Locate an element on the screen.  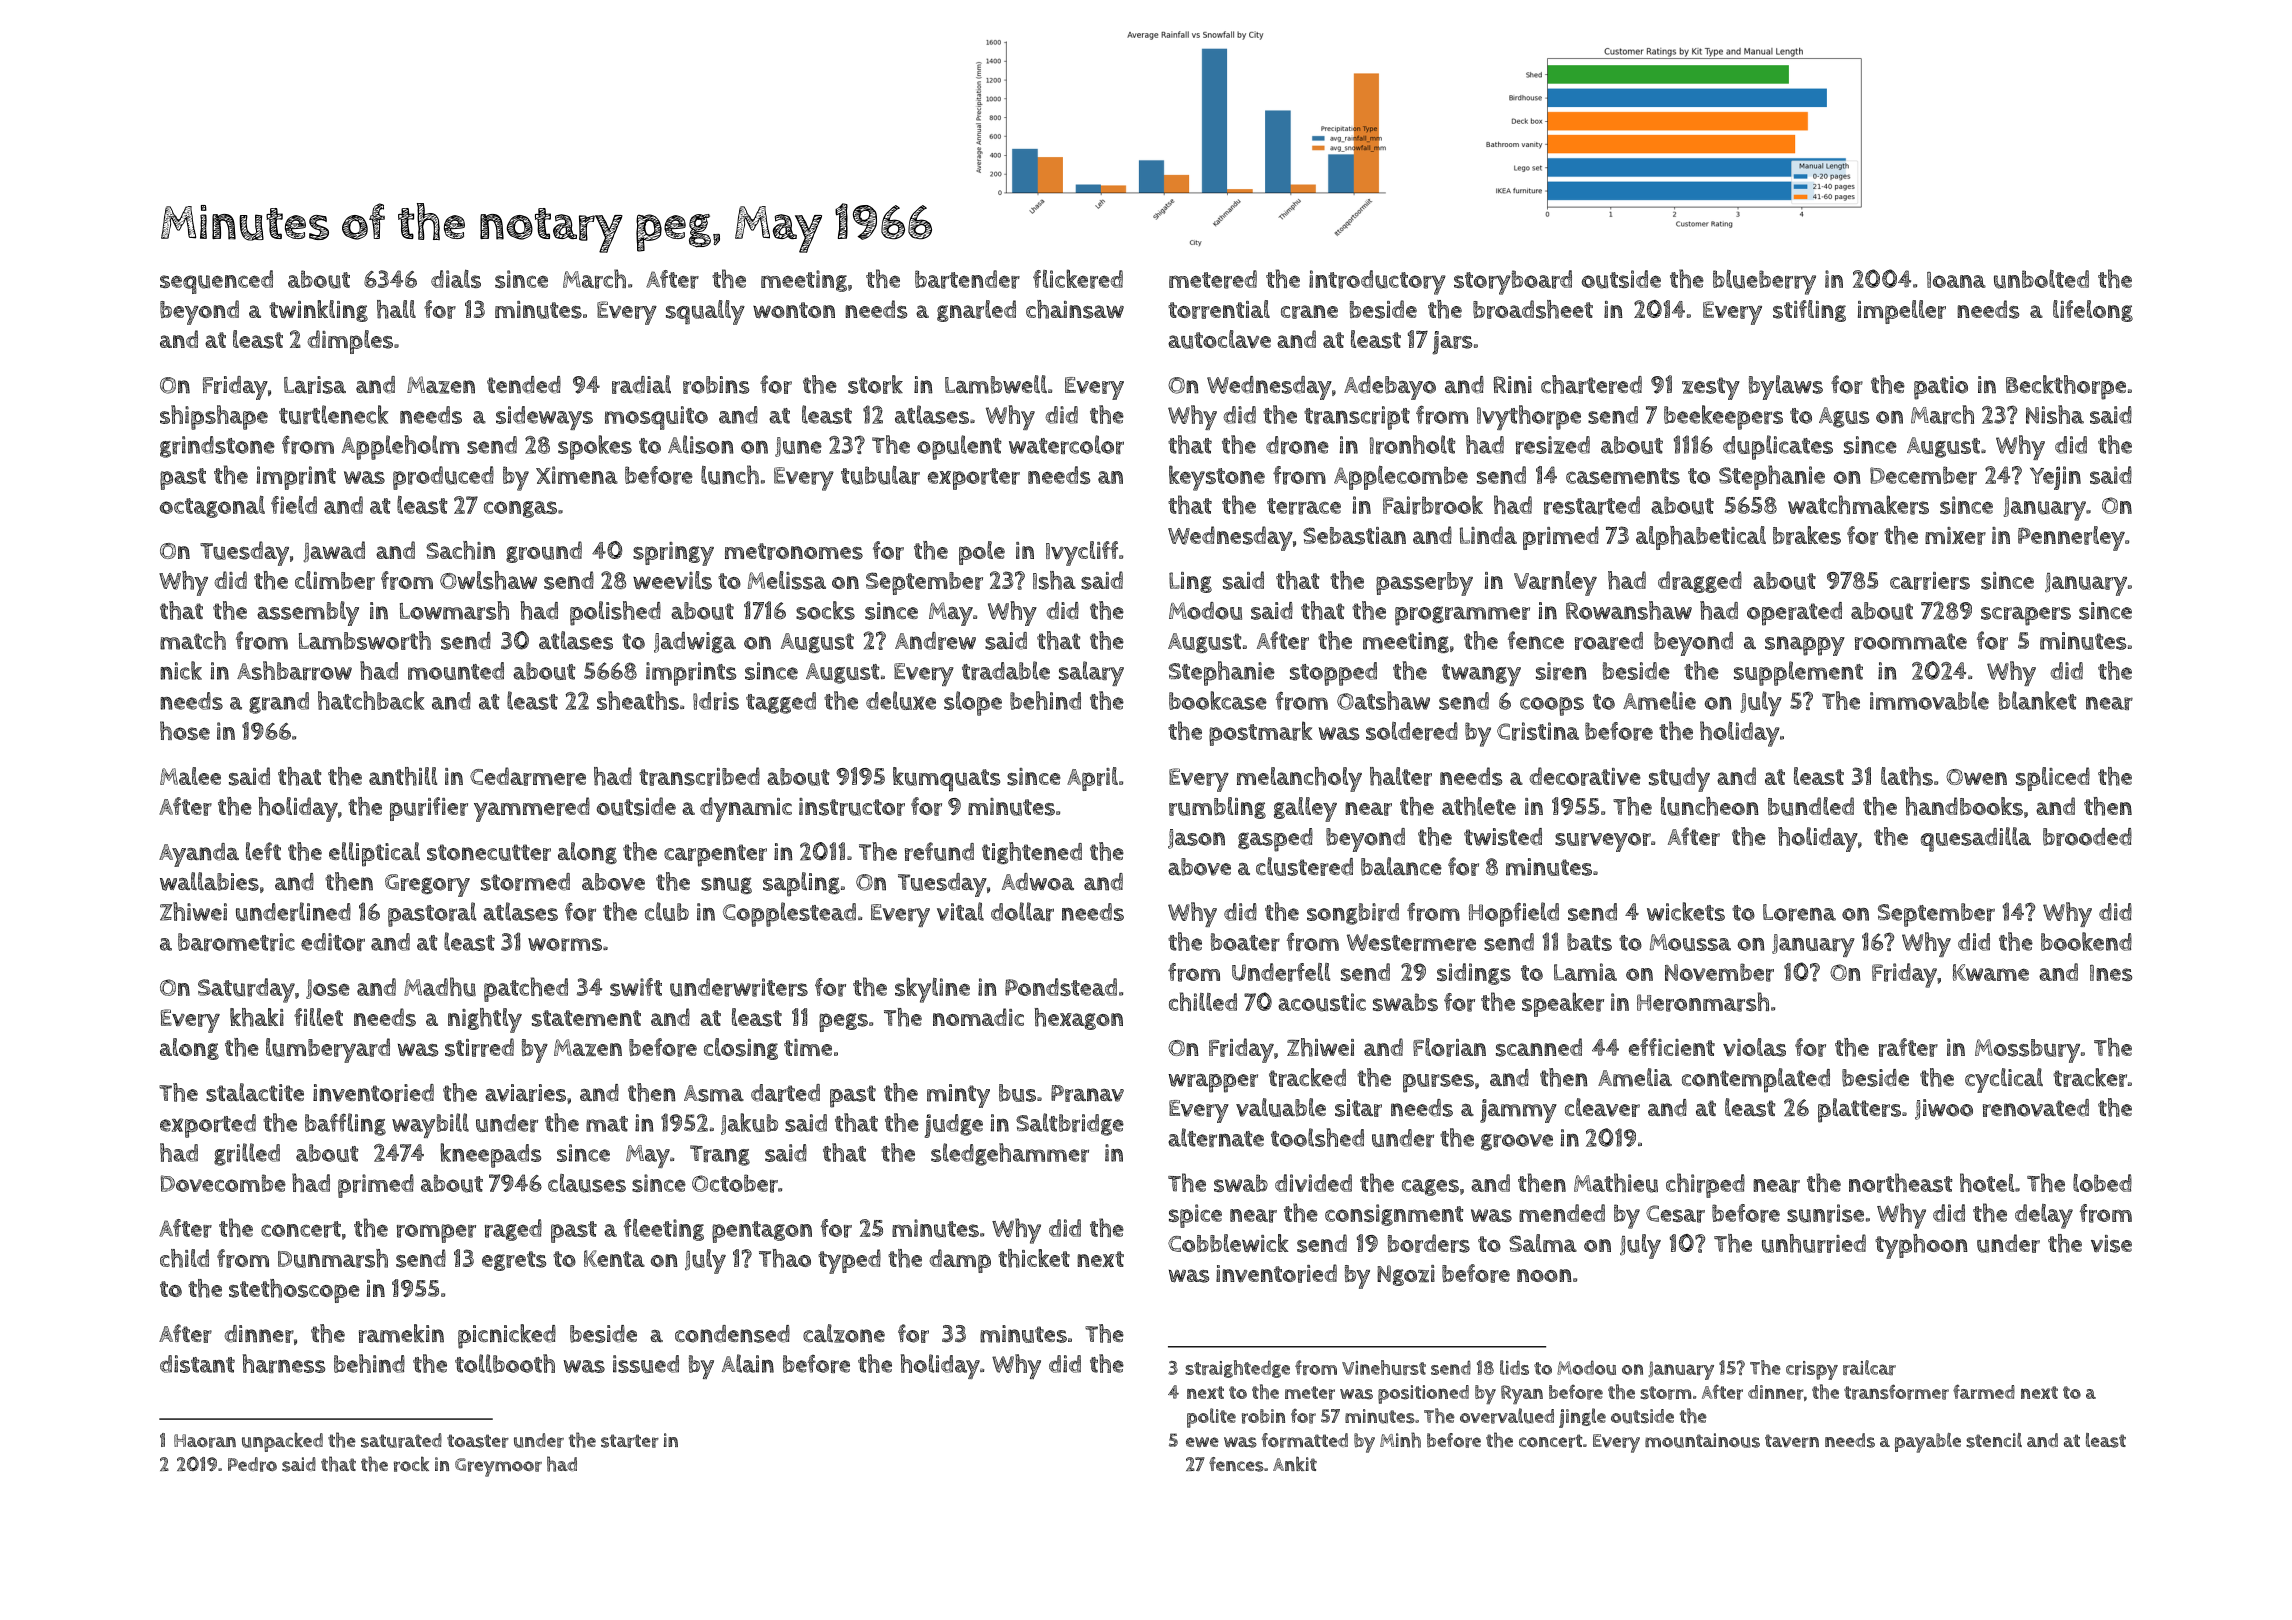
straightedge is located at coordinates (1237, 1369).
